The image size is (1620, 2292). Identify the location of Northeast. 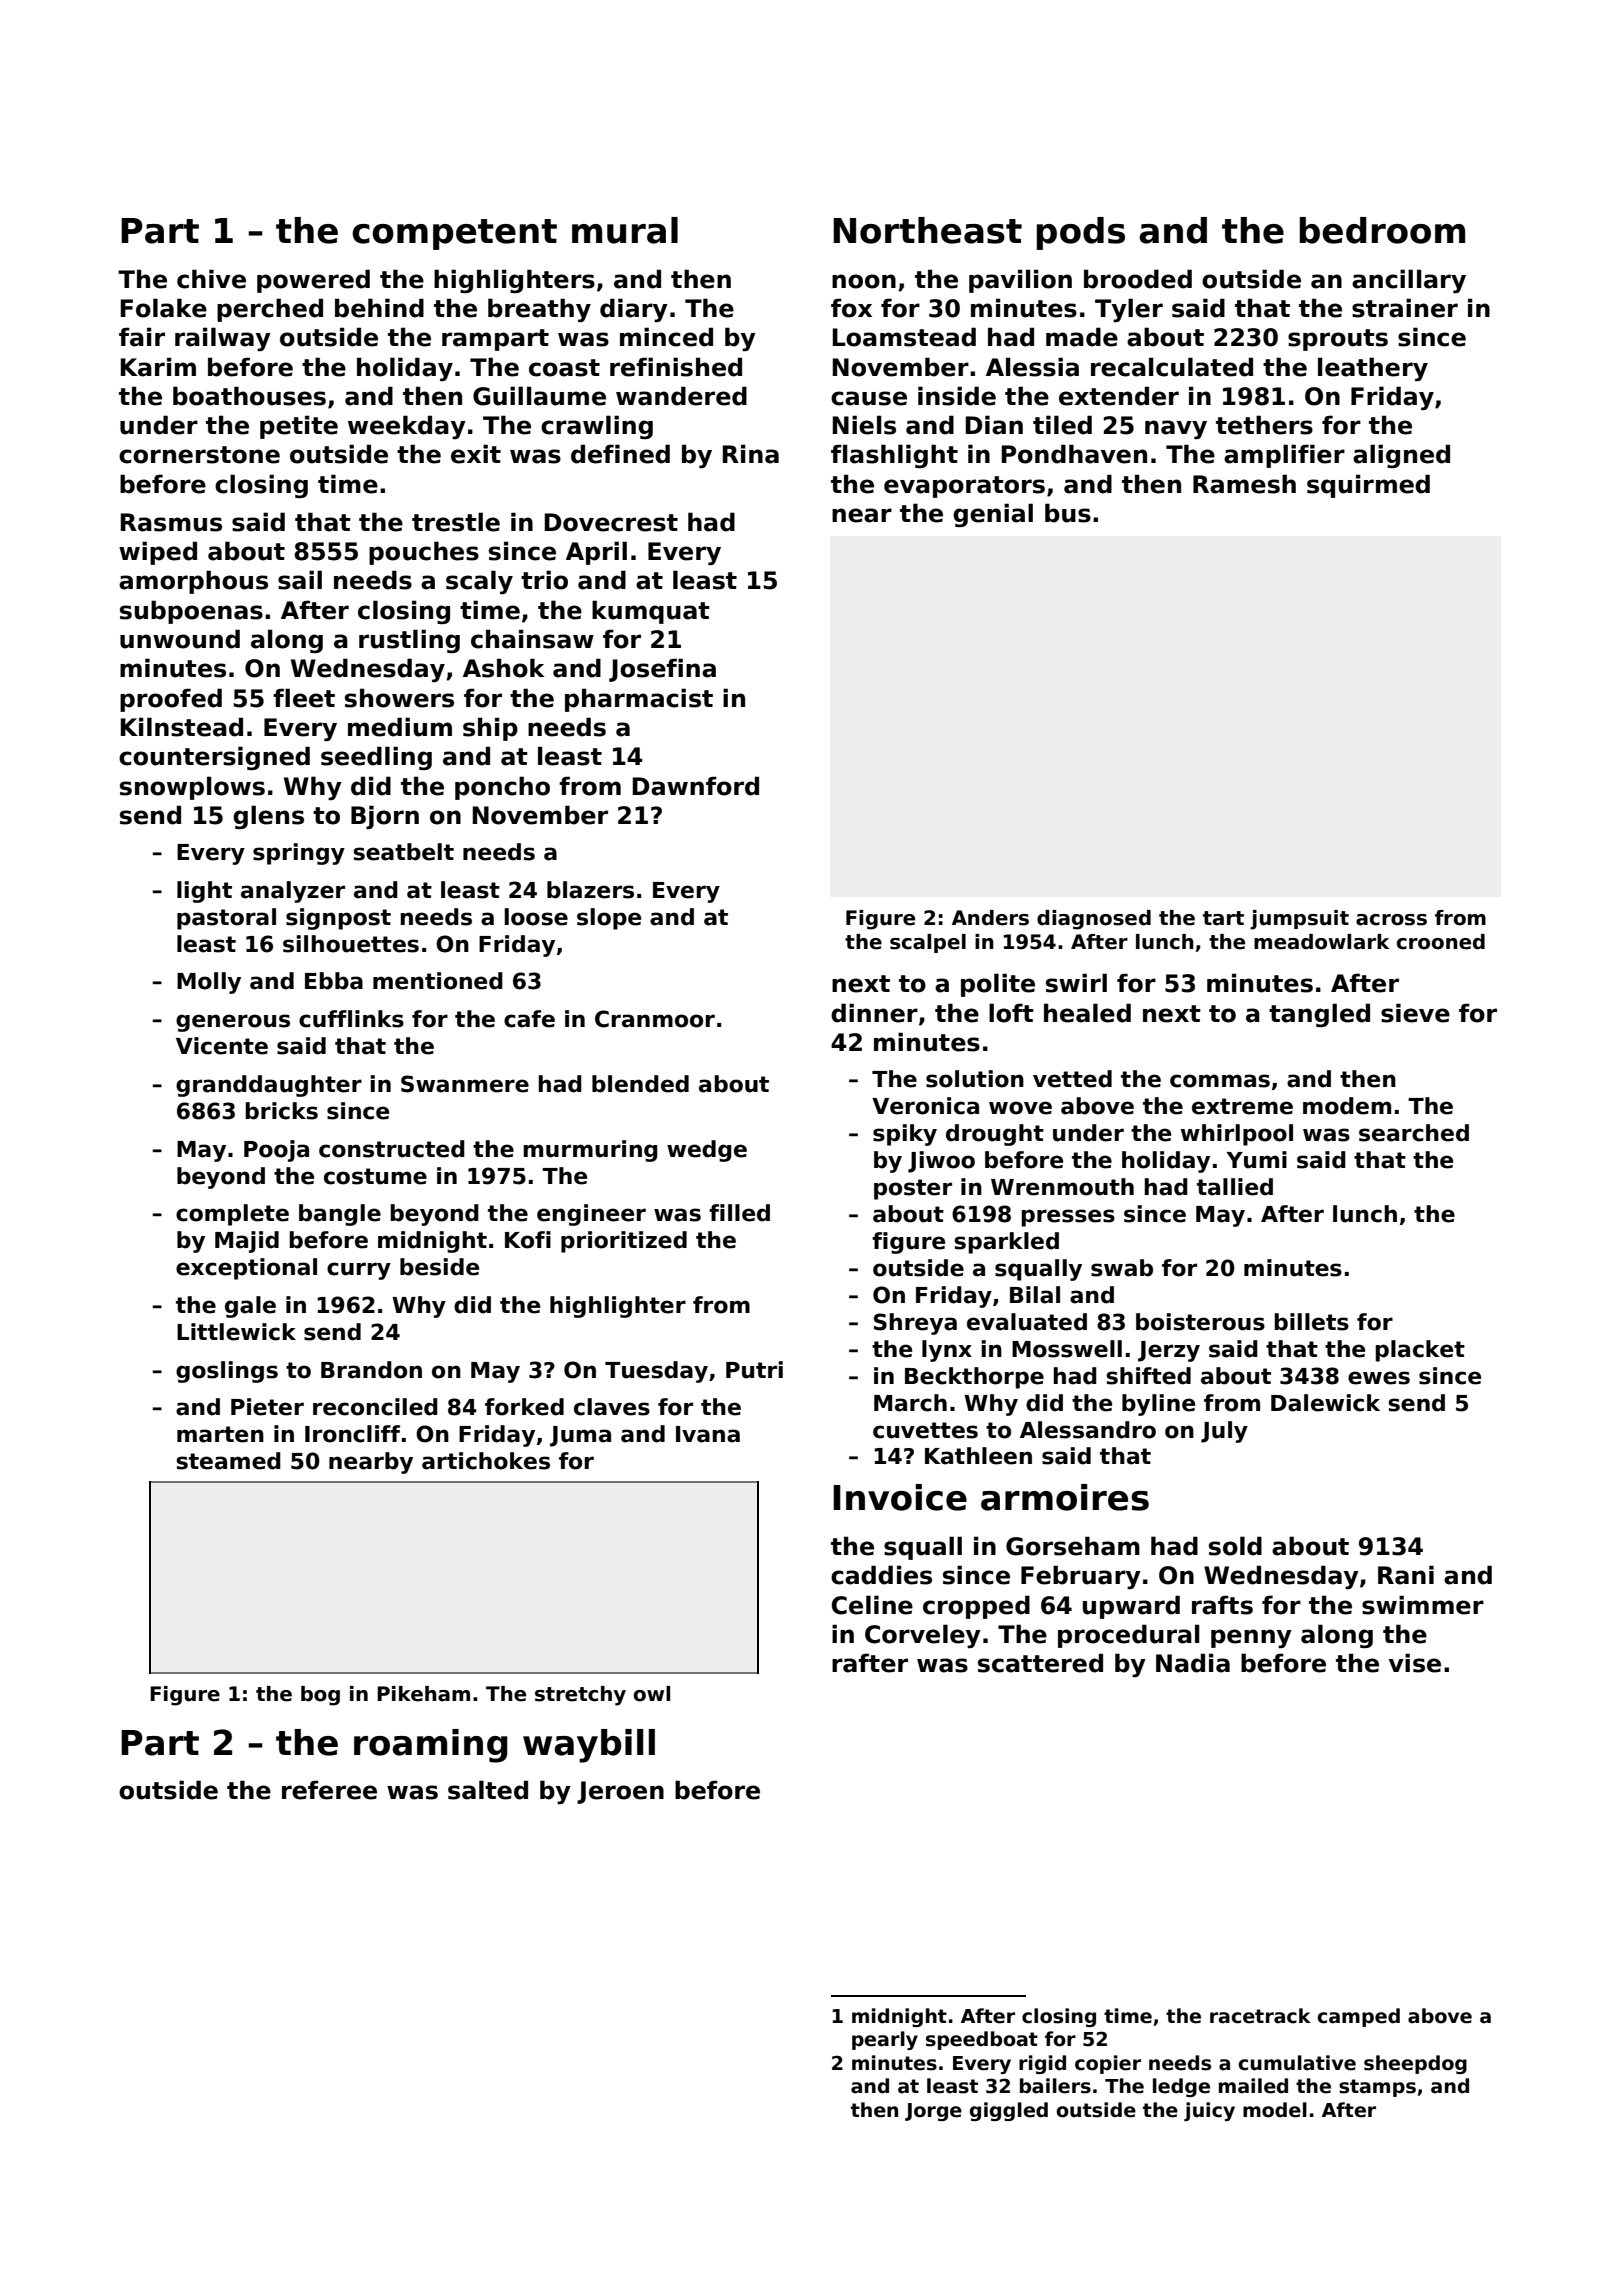
(927, 230).
